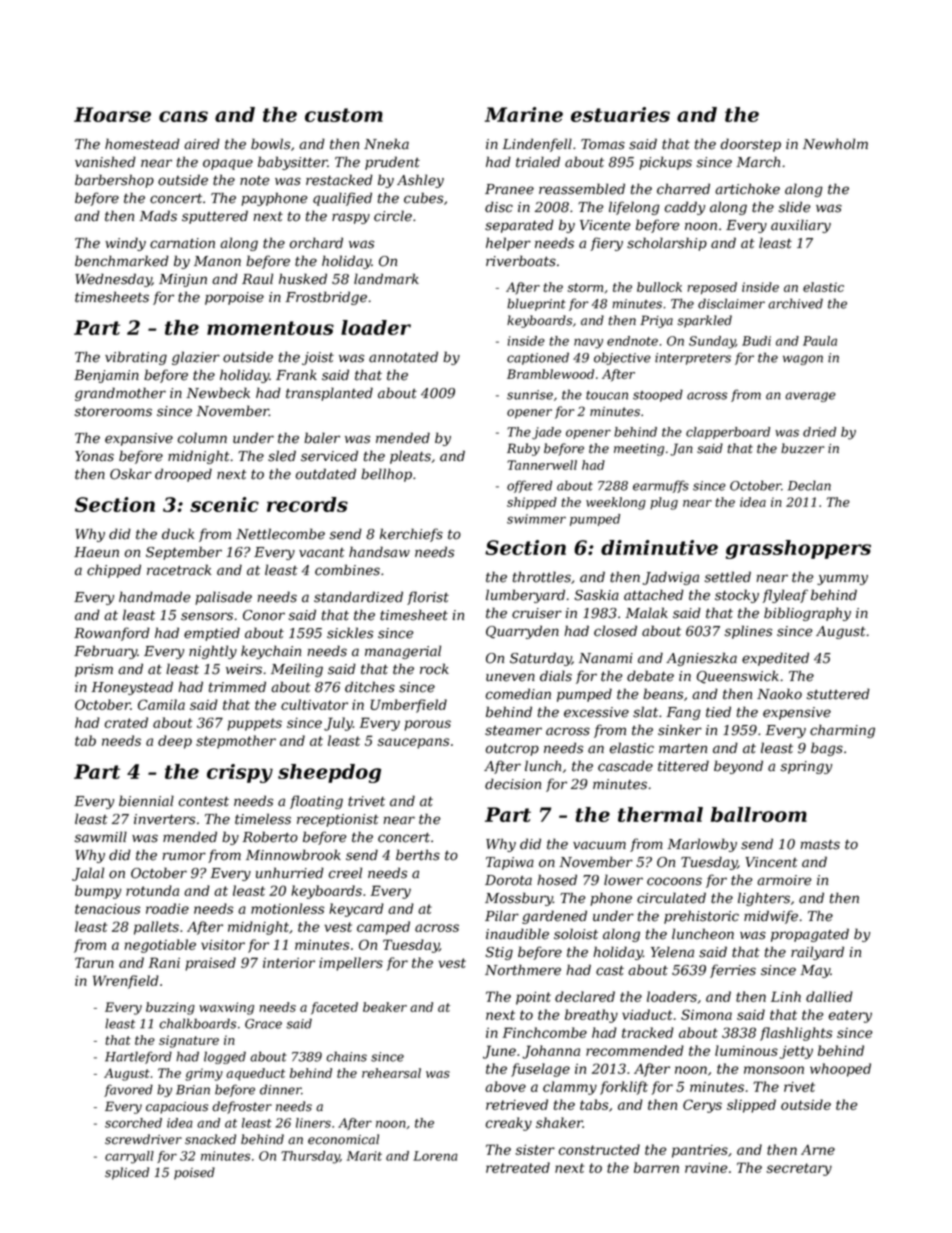 The image size is (952, 1233). What do you see at coordinates (585, 287) in the screenshot?
I see `storm` at bounding box center [585, 287].
